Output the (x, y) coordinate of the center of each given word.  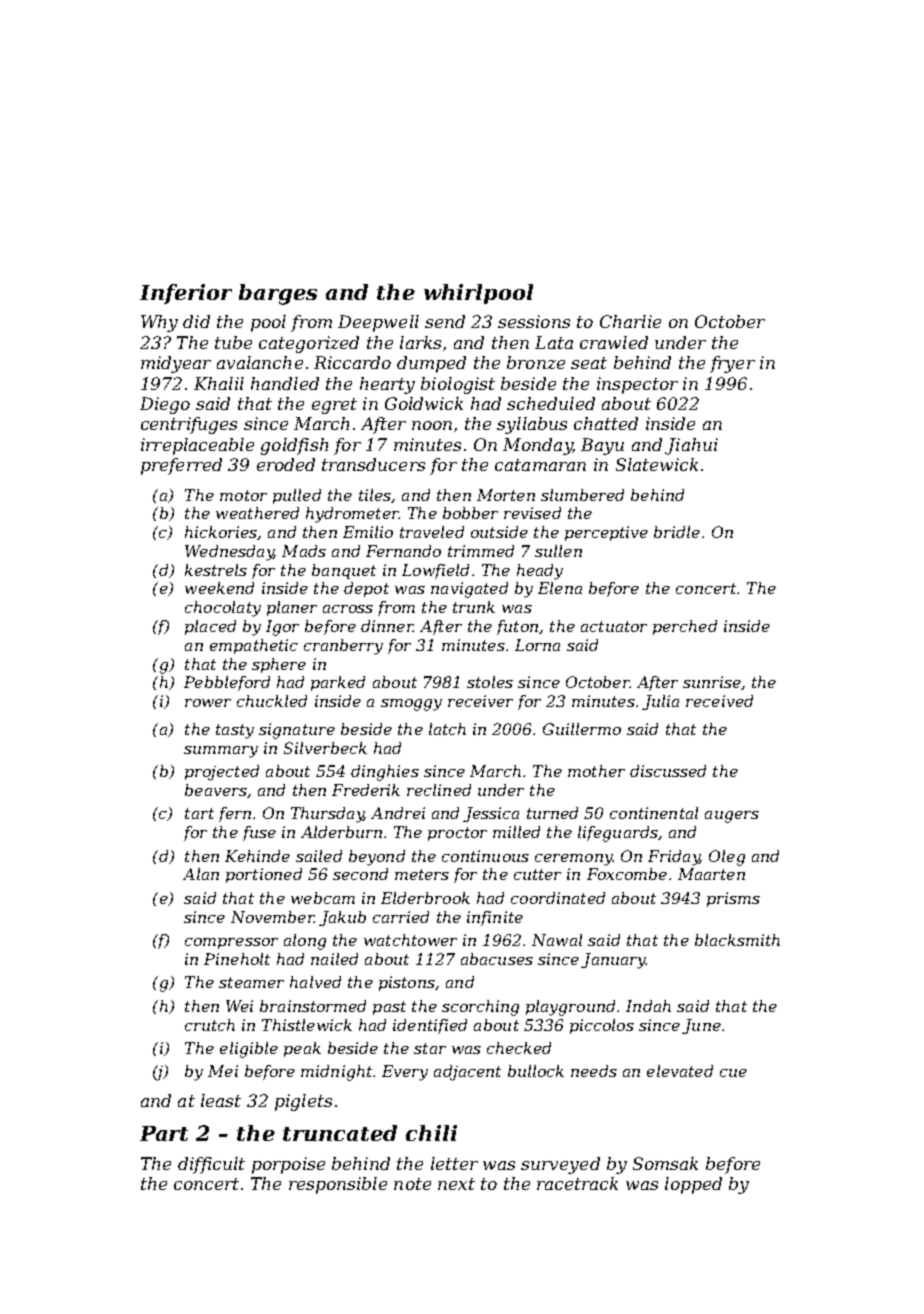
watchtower (410, 940)
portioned (264, 875)
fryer (732, 364)
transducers (373, 464)
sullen (558, 551)
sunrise (712, 682)
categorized (309, 344)
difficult (211, 1165)
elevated (680, 1071)
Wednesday (229, 553)
